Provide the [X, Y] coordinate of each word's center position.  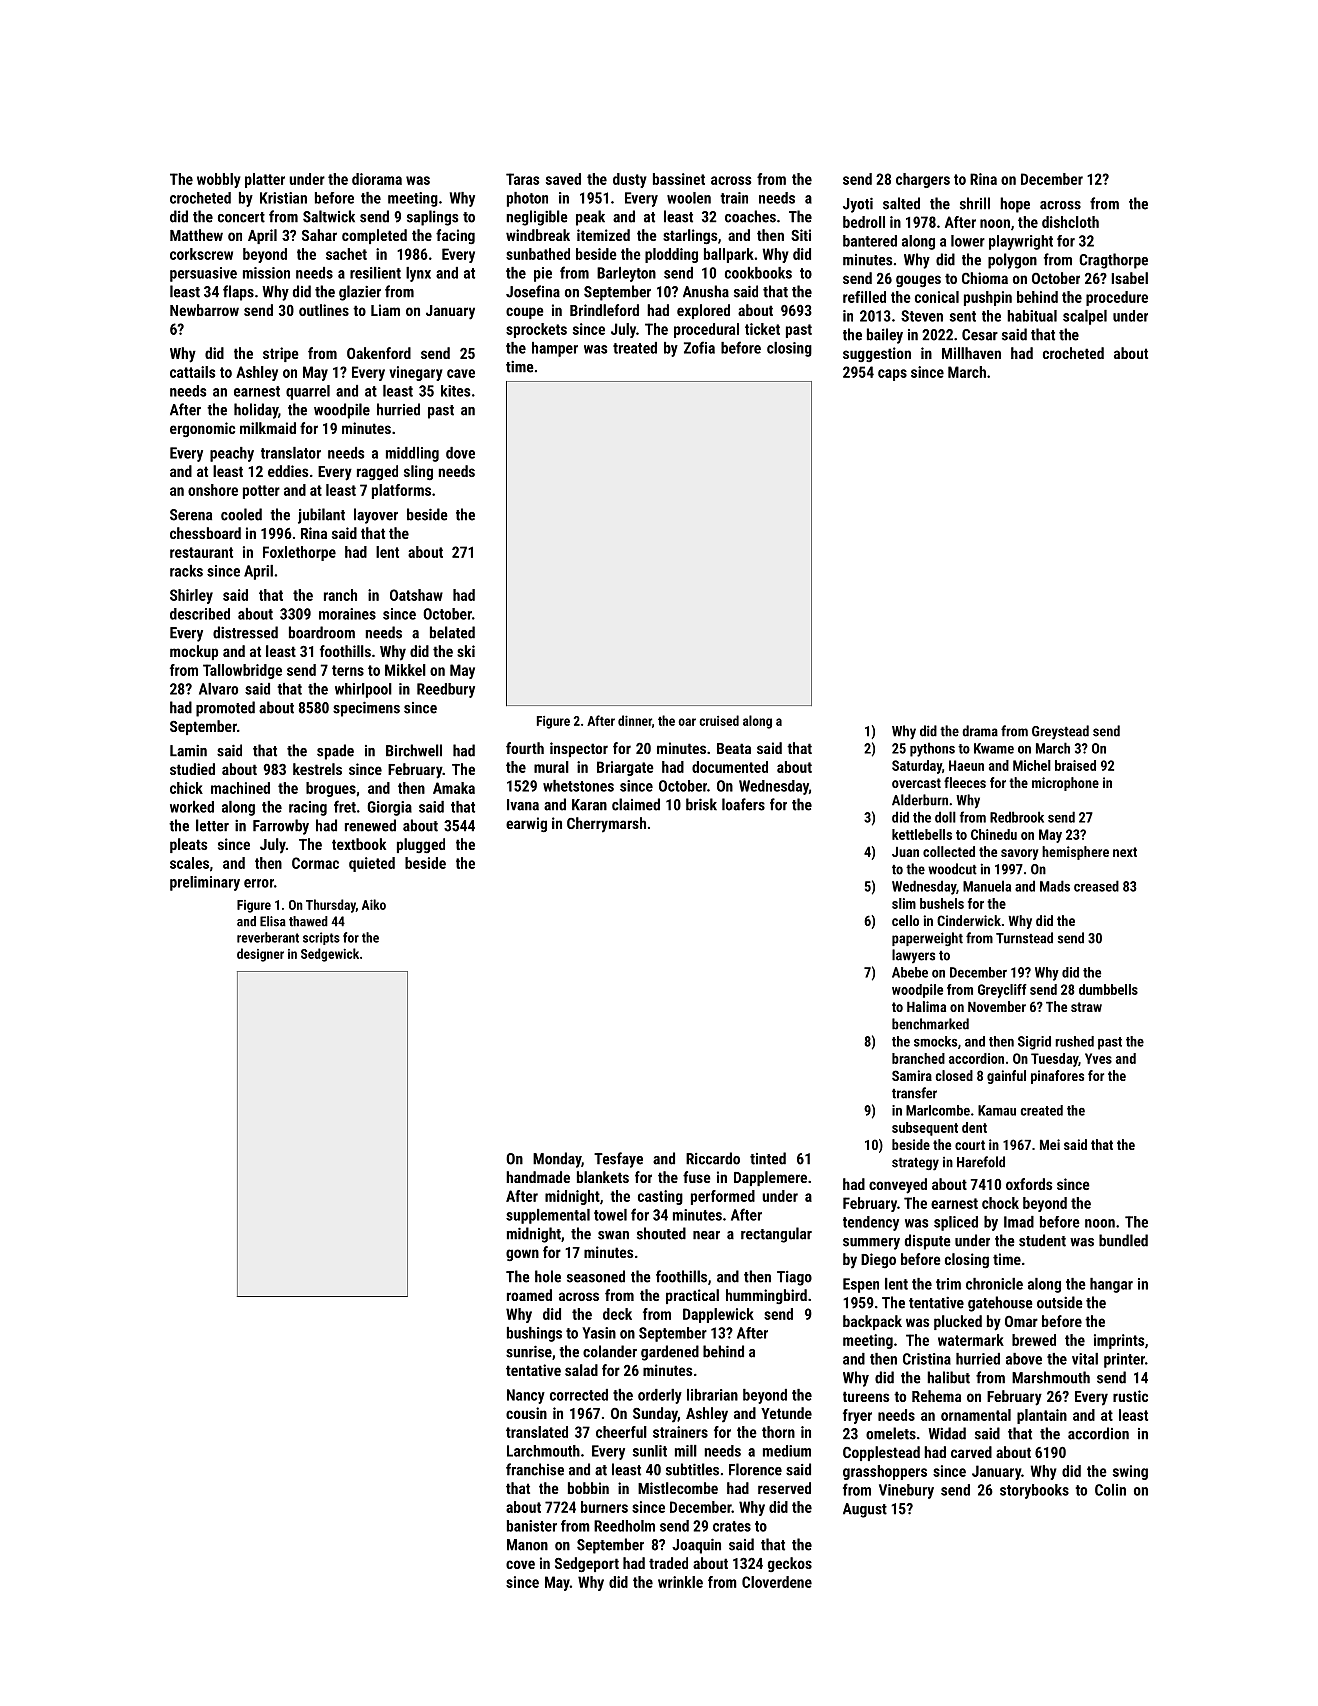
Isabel [1129, 278]
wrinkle [680, 1582]
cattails [193, 372]
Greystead [1060, 732]
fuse [697, 1177]
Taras [523, 179]
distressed [245, 632]
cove [520, 1564]
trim [948, 1284]
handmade [538, 1177]
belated [452, 632]
